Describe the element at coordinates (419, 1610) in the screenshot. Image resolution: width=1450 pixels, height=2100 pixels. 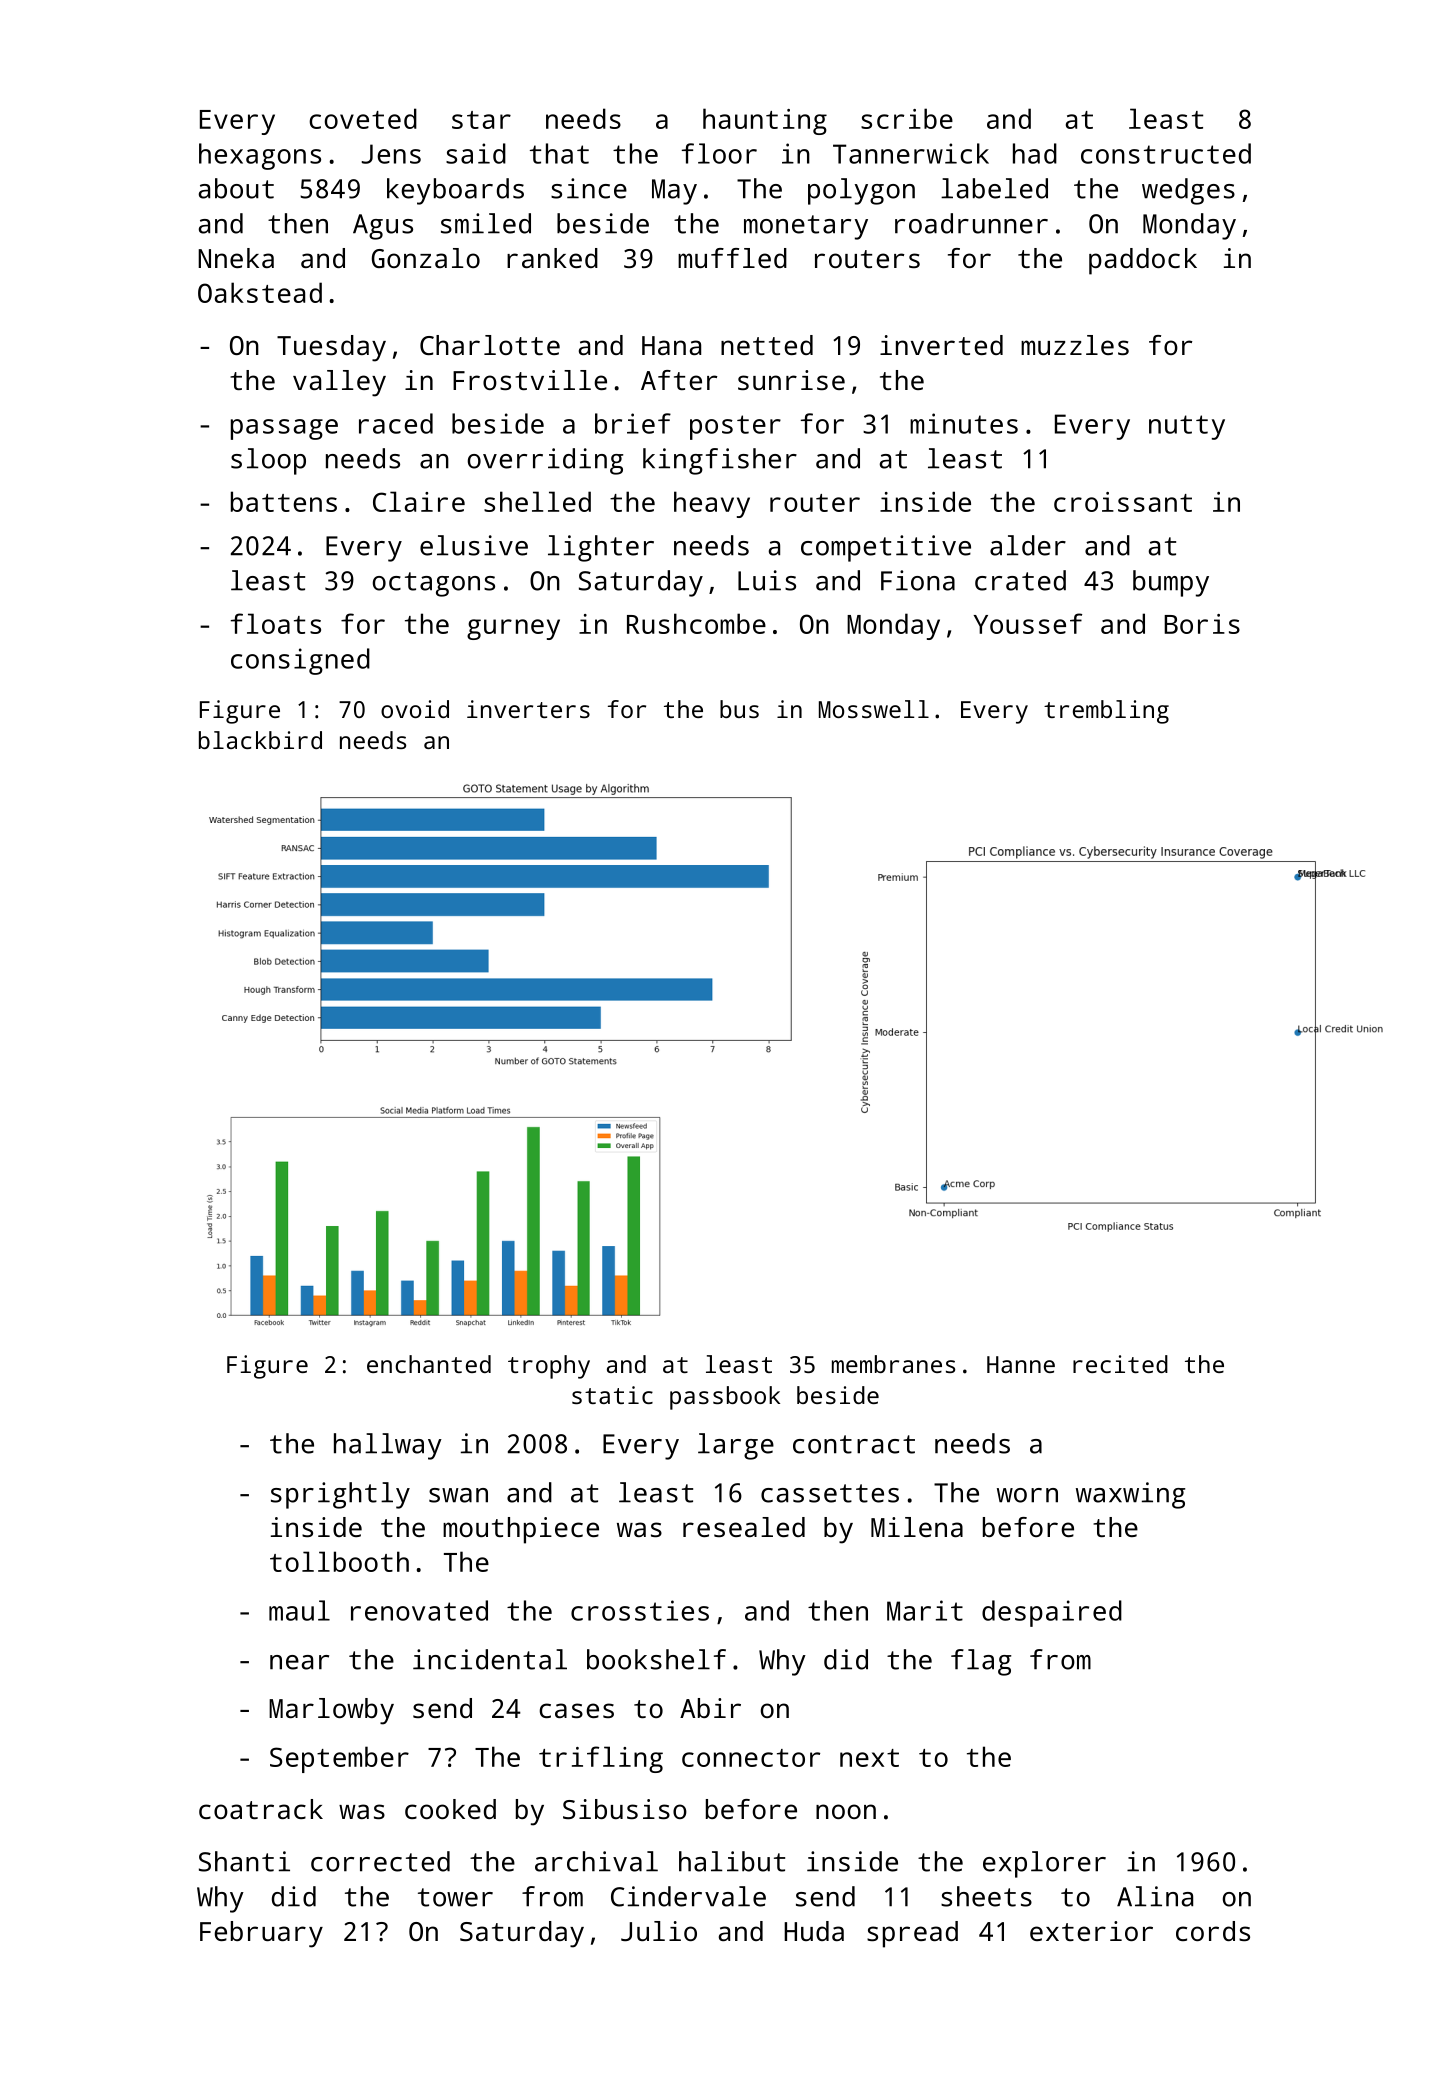
I see `renovated` at that location.
